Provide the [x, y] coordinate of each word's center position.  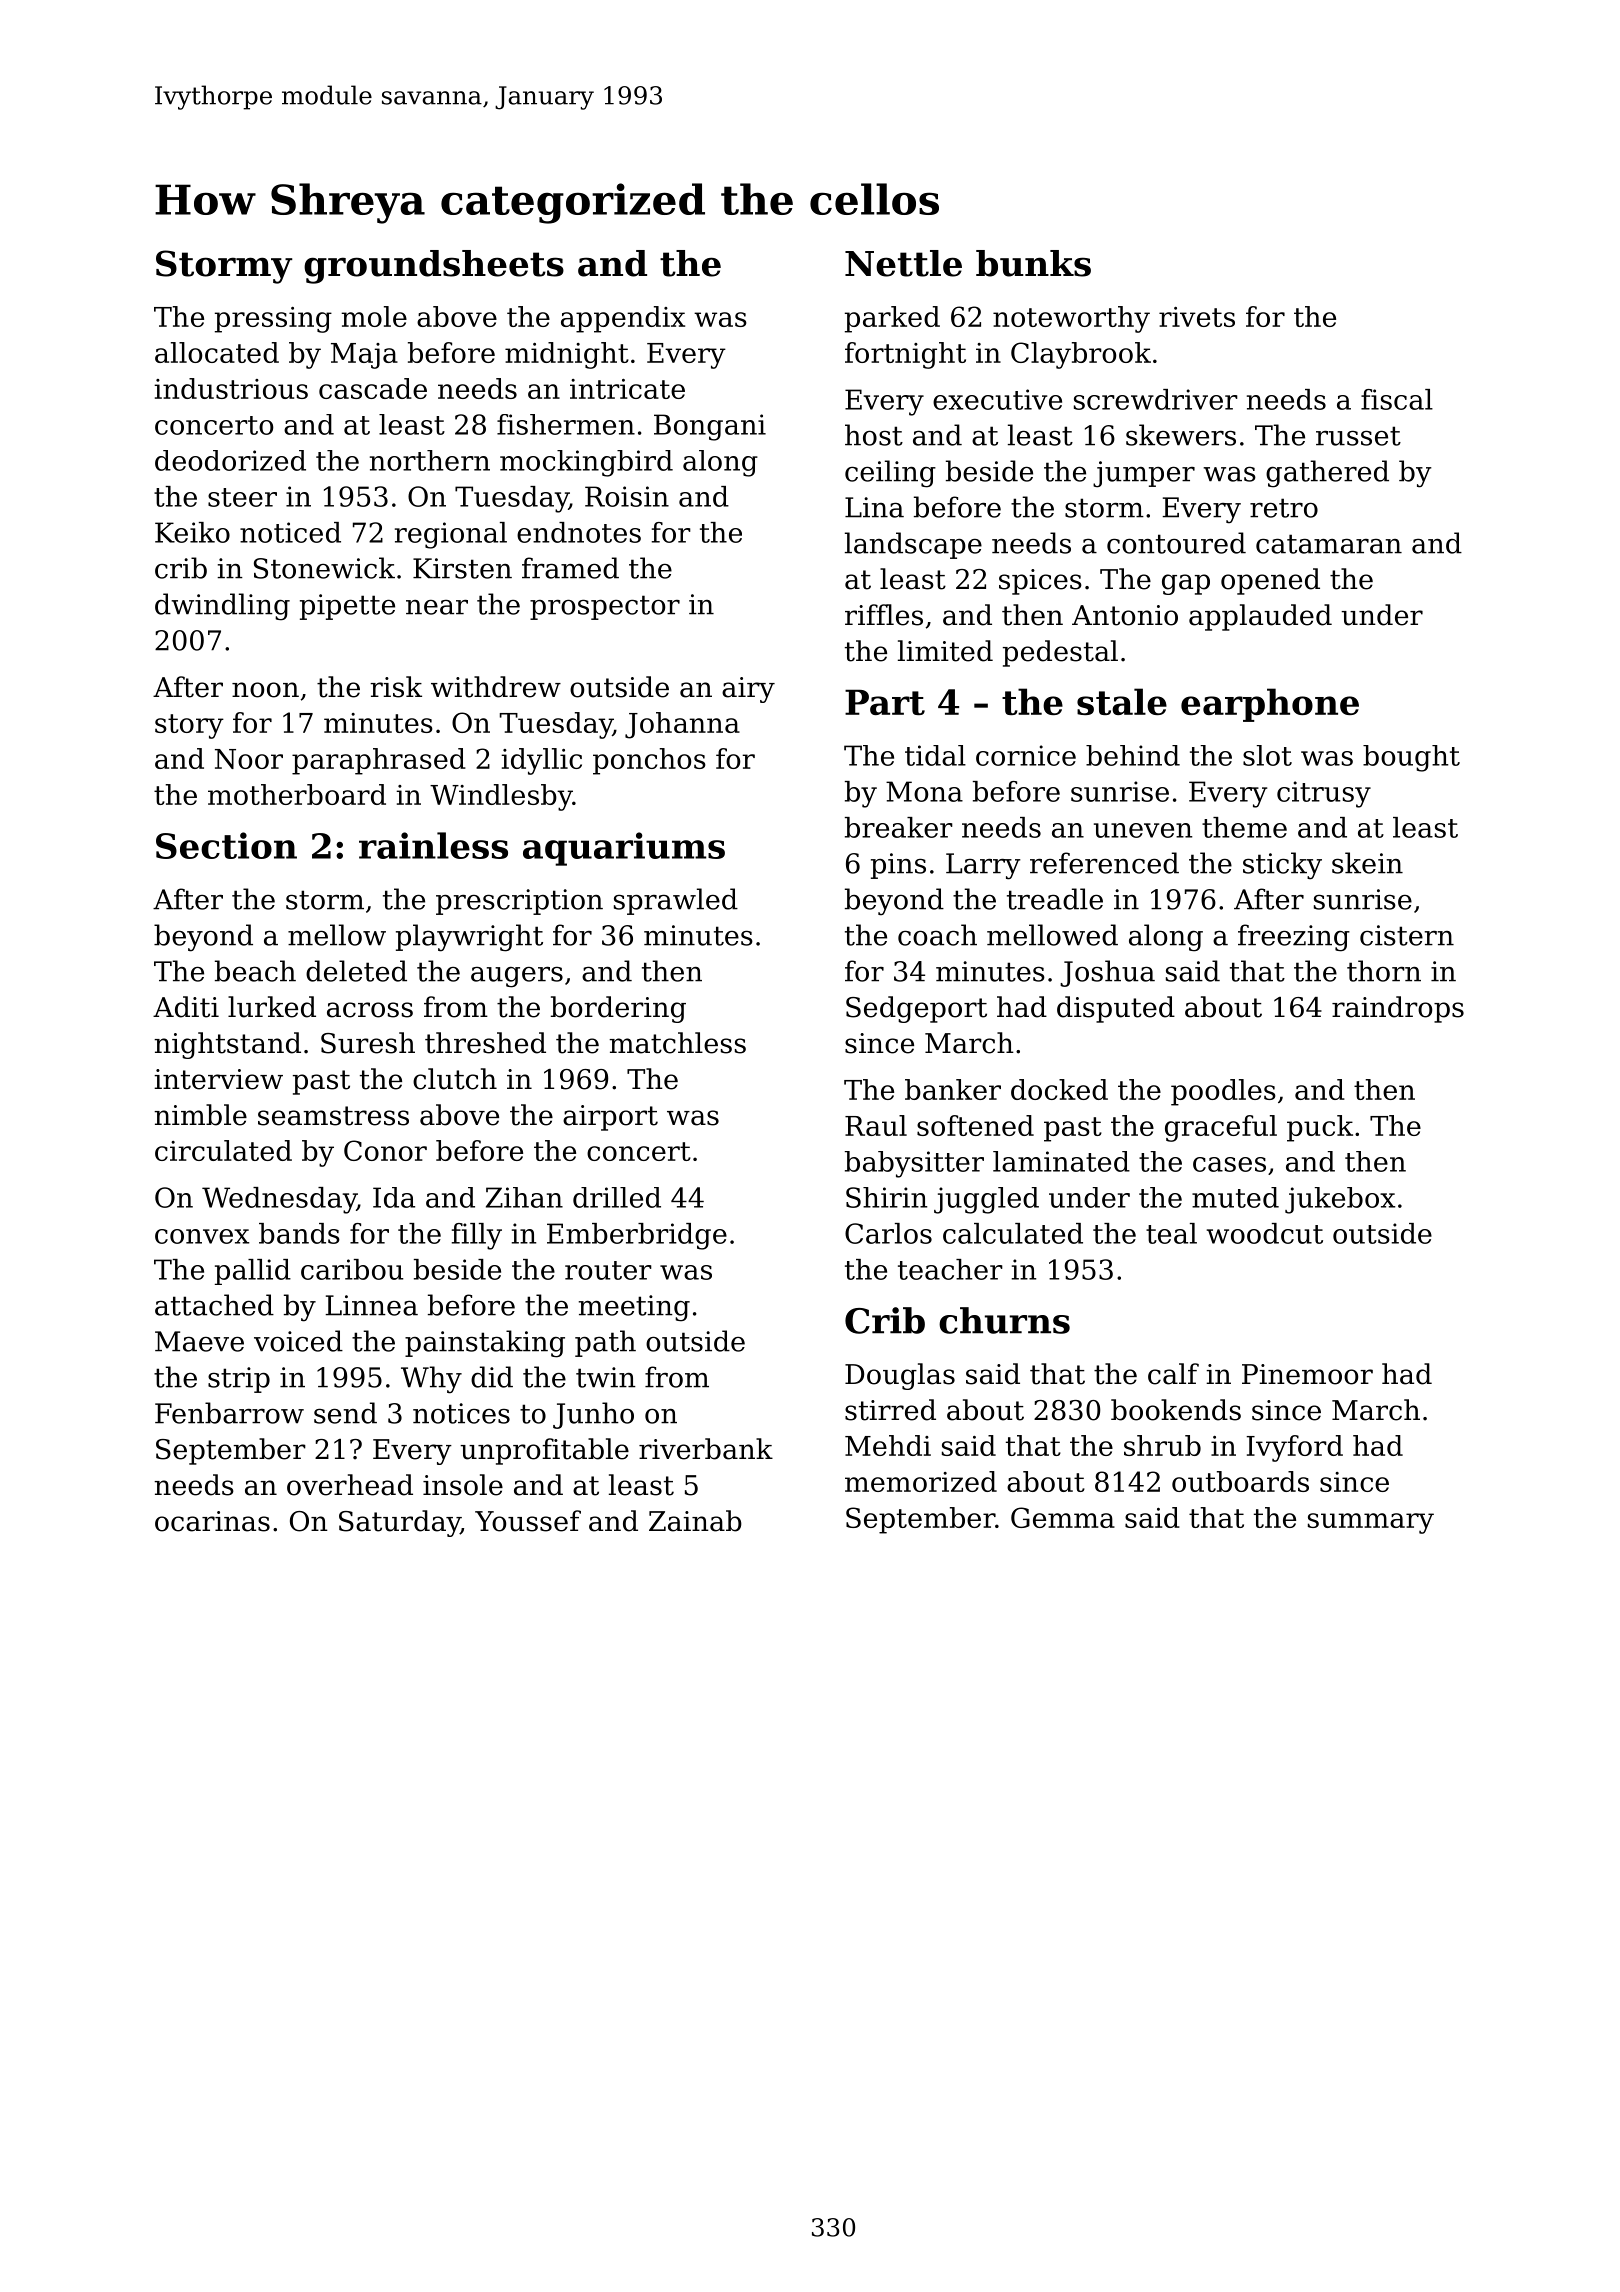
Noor [249, 759]
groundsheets [434, 267]
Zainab [695, 1521]
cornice [1026, 755]
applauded [1260, 617]
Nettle [903, 263]
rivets [1197, 317]
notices [461, 1413]
